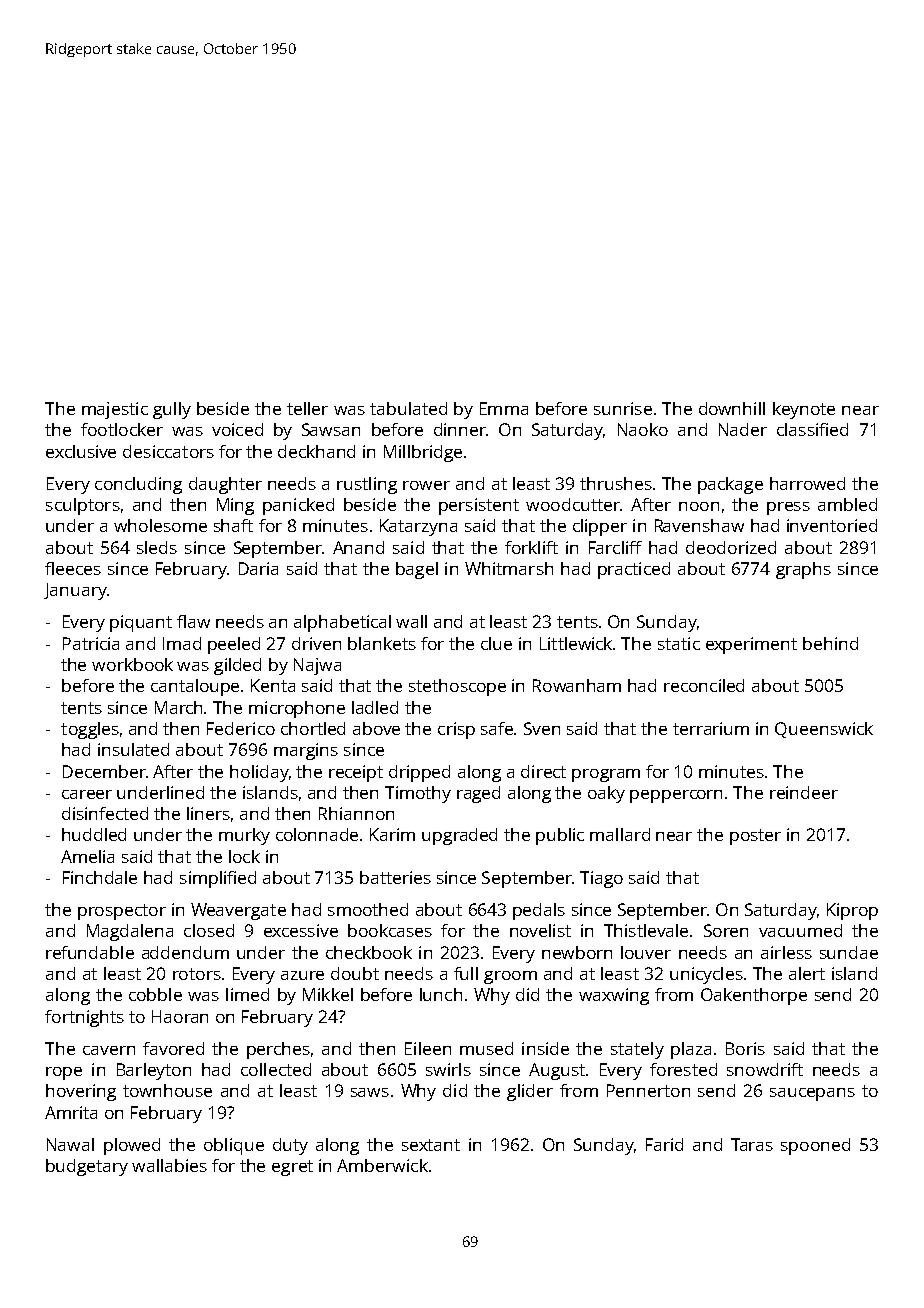  I want to click on Whitmarsh, so click(509, 568).
